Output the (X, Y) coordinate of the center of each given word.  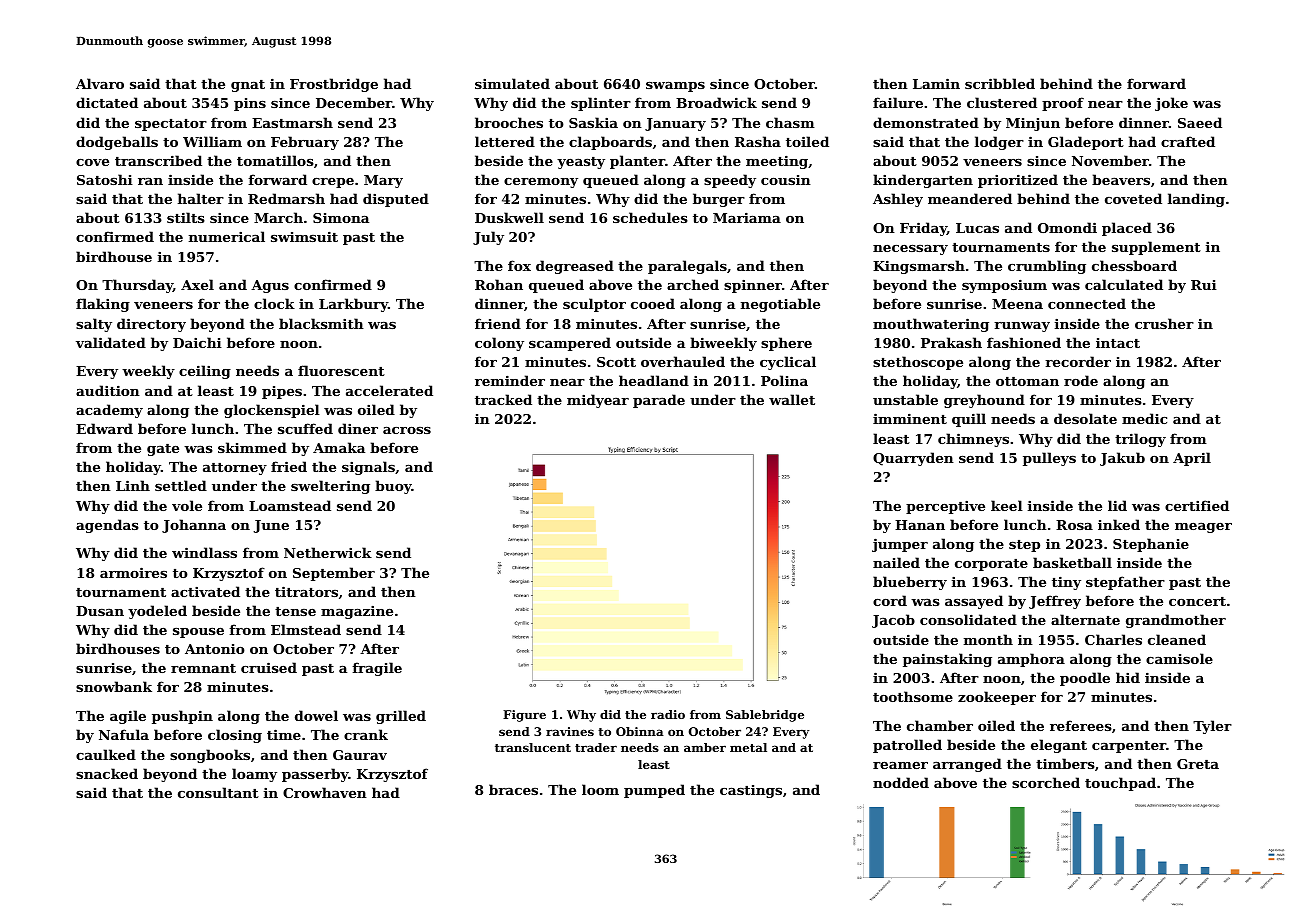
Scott (616, 362)
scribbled (1000, 83)
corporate (991, 565)
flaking (103, 305)
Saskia (593, 122)
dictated (107, 102)
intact (1118, 343)
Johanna (194, 526)
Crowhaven (325, 792)
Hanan (920, 525)
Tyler (1212, 727)
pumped (654, 791)
